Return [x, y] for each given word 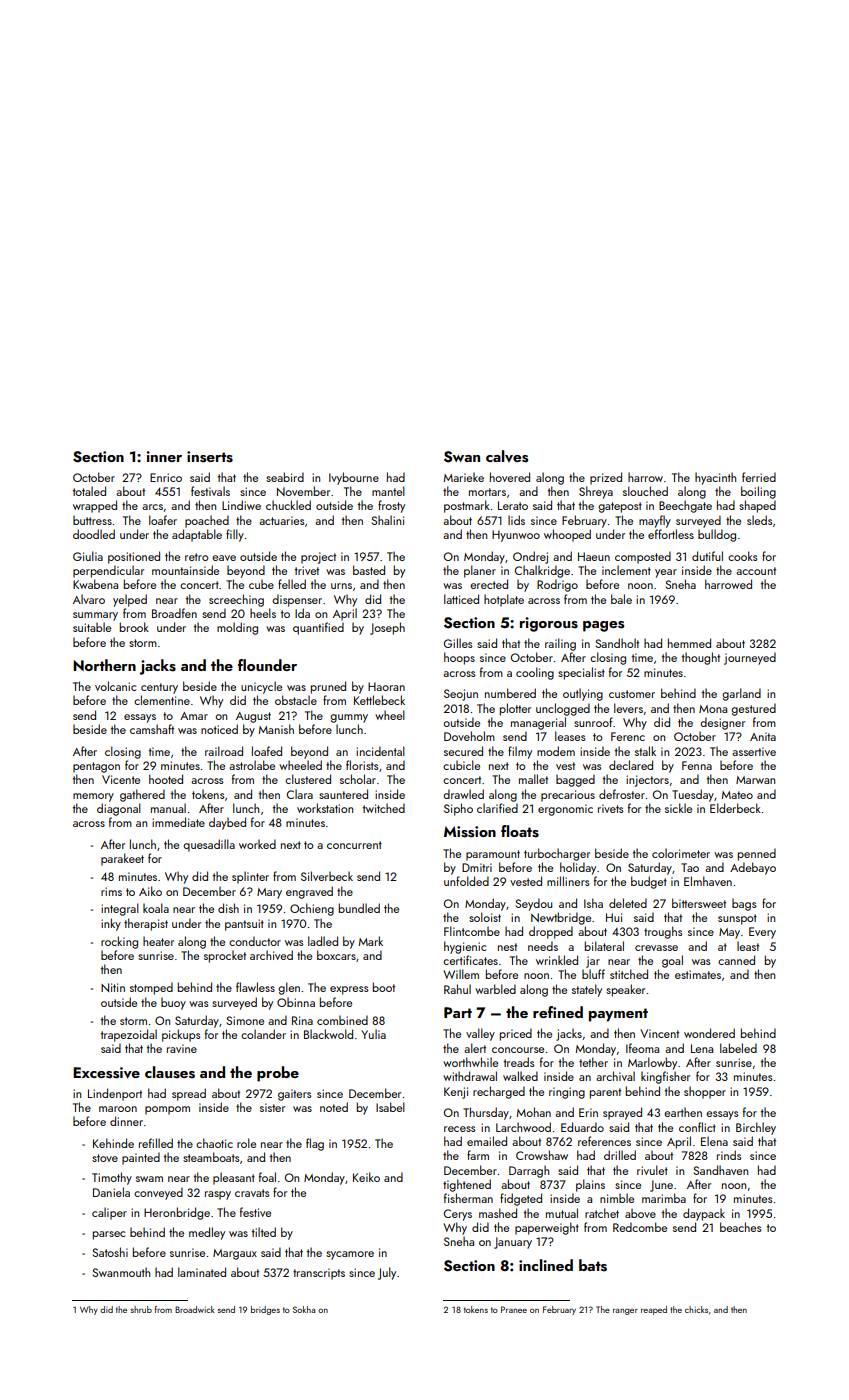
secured [463, 751]
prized [606, 478]
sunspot [737, 919]
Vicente [121, 779]
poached [207, 521]
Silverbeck [327, 876]
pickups [181, 1035]
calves [507, 456]
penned [757, 854]
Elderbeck [735, 808]
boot [384, 987]
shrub [141, 1309]
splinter [250, 877]
